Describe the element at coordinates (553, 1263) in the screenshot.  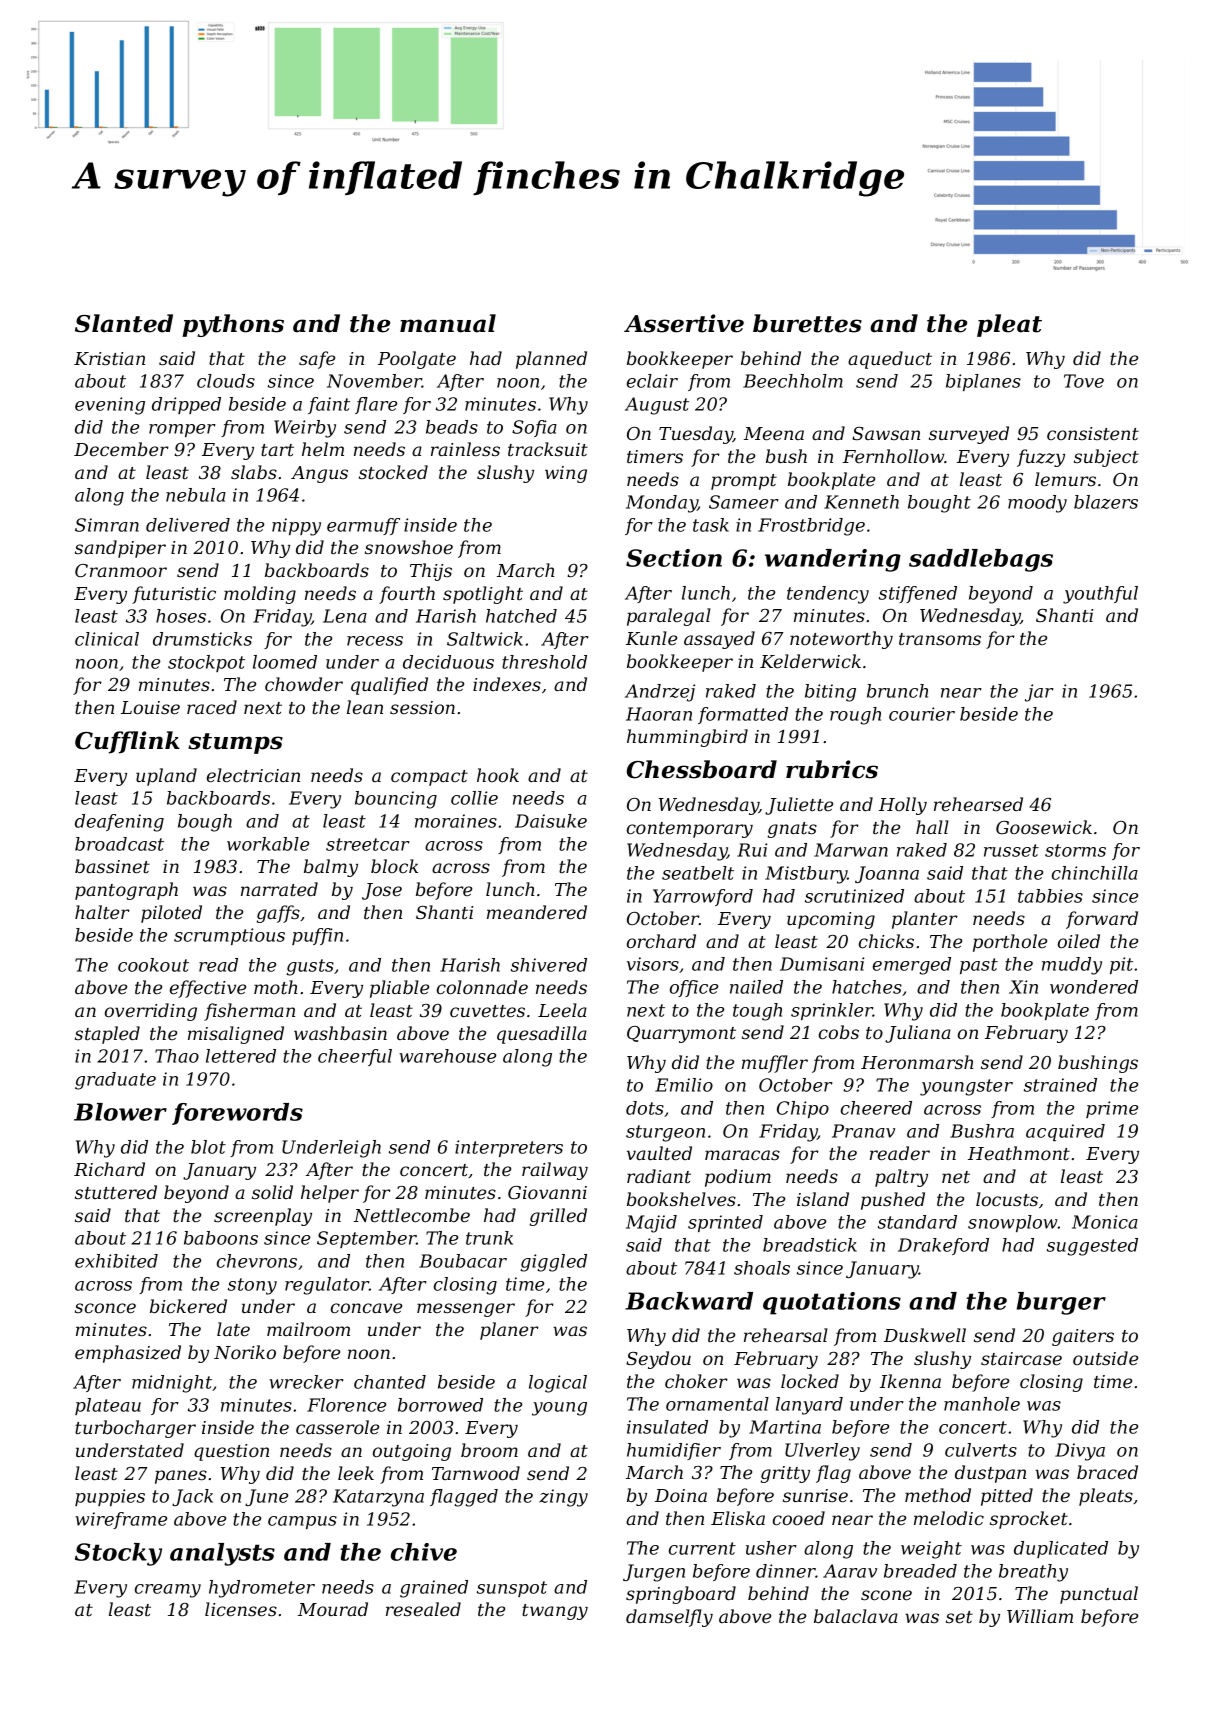
I see `giggled` at that location.
